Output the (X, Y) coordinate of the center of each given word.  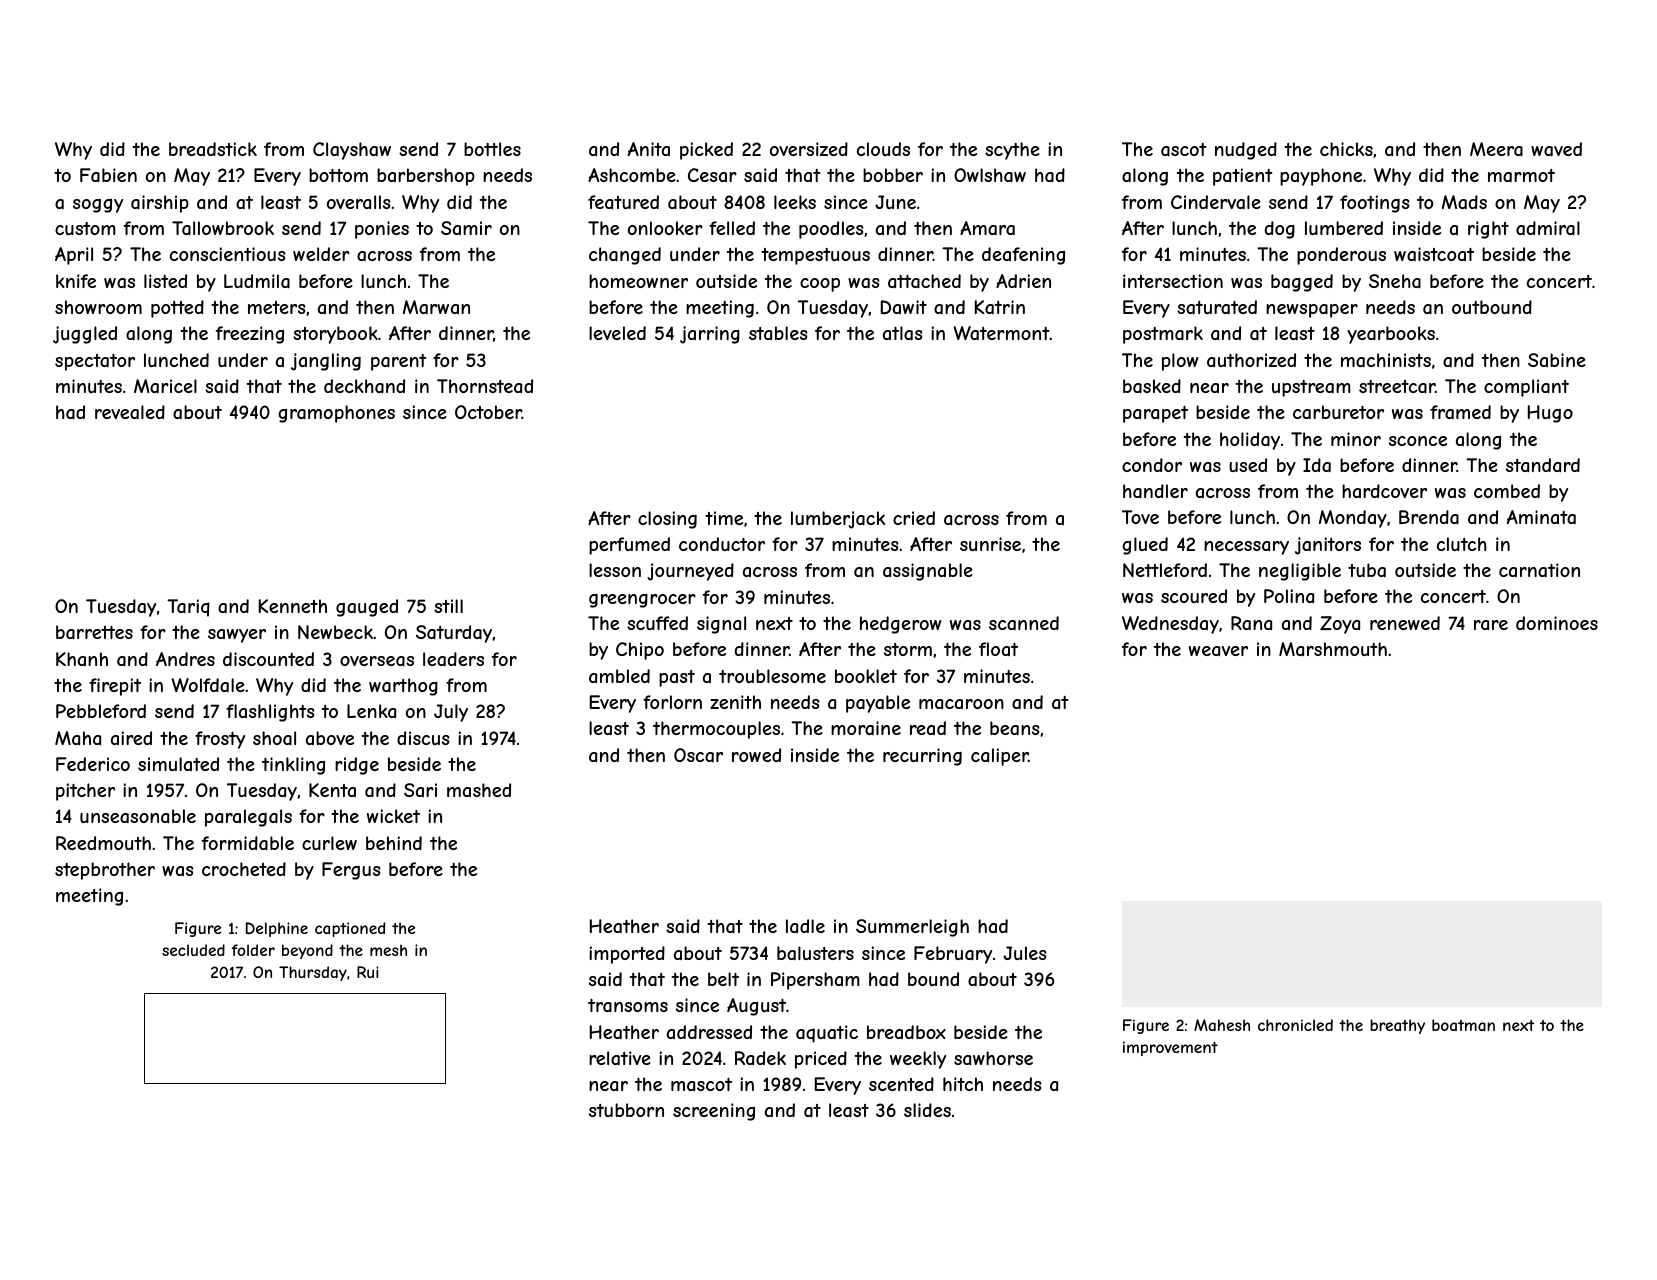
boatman (1463, 1025)
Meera (1496, 149)
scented (901, 1084)
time (724, 518)
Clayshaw (352, 151)
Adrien (1023, 281)
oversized (809, 149)
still (448, 606)
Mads (1464, 202)
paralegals (248, 818)
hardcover (1384, 491)
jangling (326, 362)
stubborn (626, 1110)
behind (394, 843)
